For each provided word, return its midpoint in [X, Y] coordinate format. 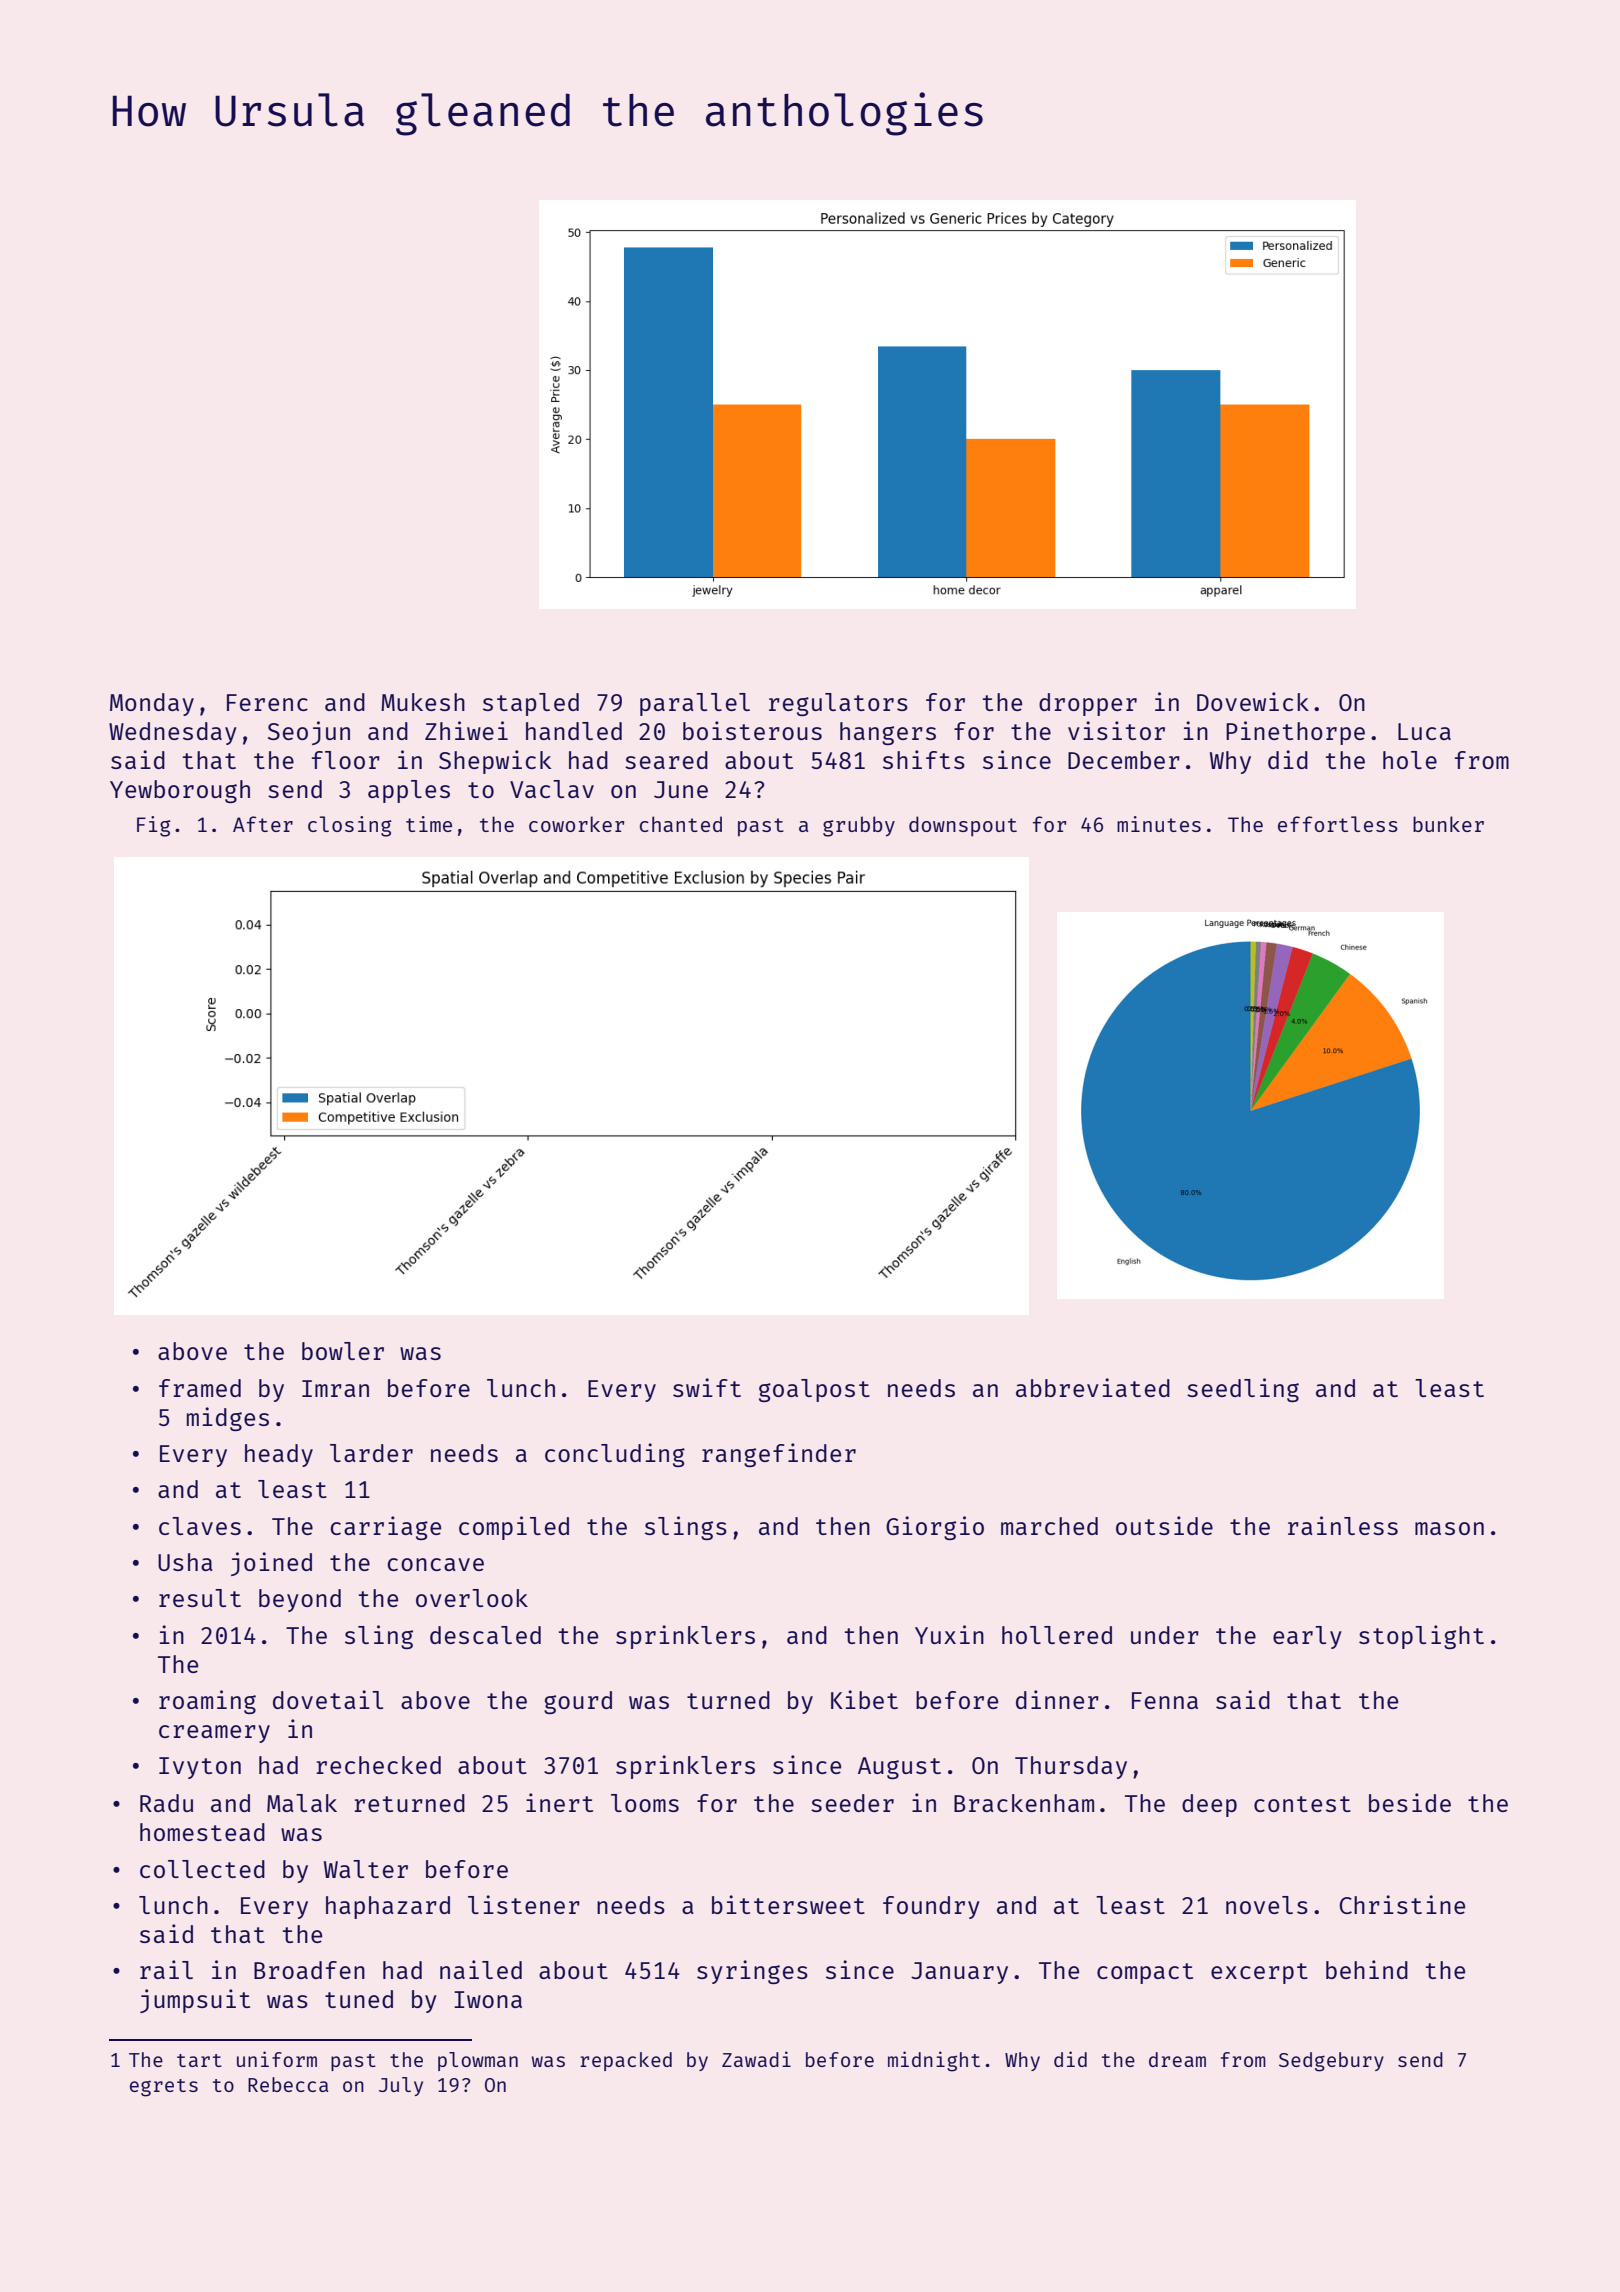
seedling [1243, 1390]
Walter [366, 1869]
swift [707, 1387]
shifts [924, 759]
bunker [1448, 824]
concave [435, 1564]
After [263, 824]
